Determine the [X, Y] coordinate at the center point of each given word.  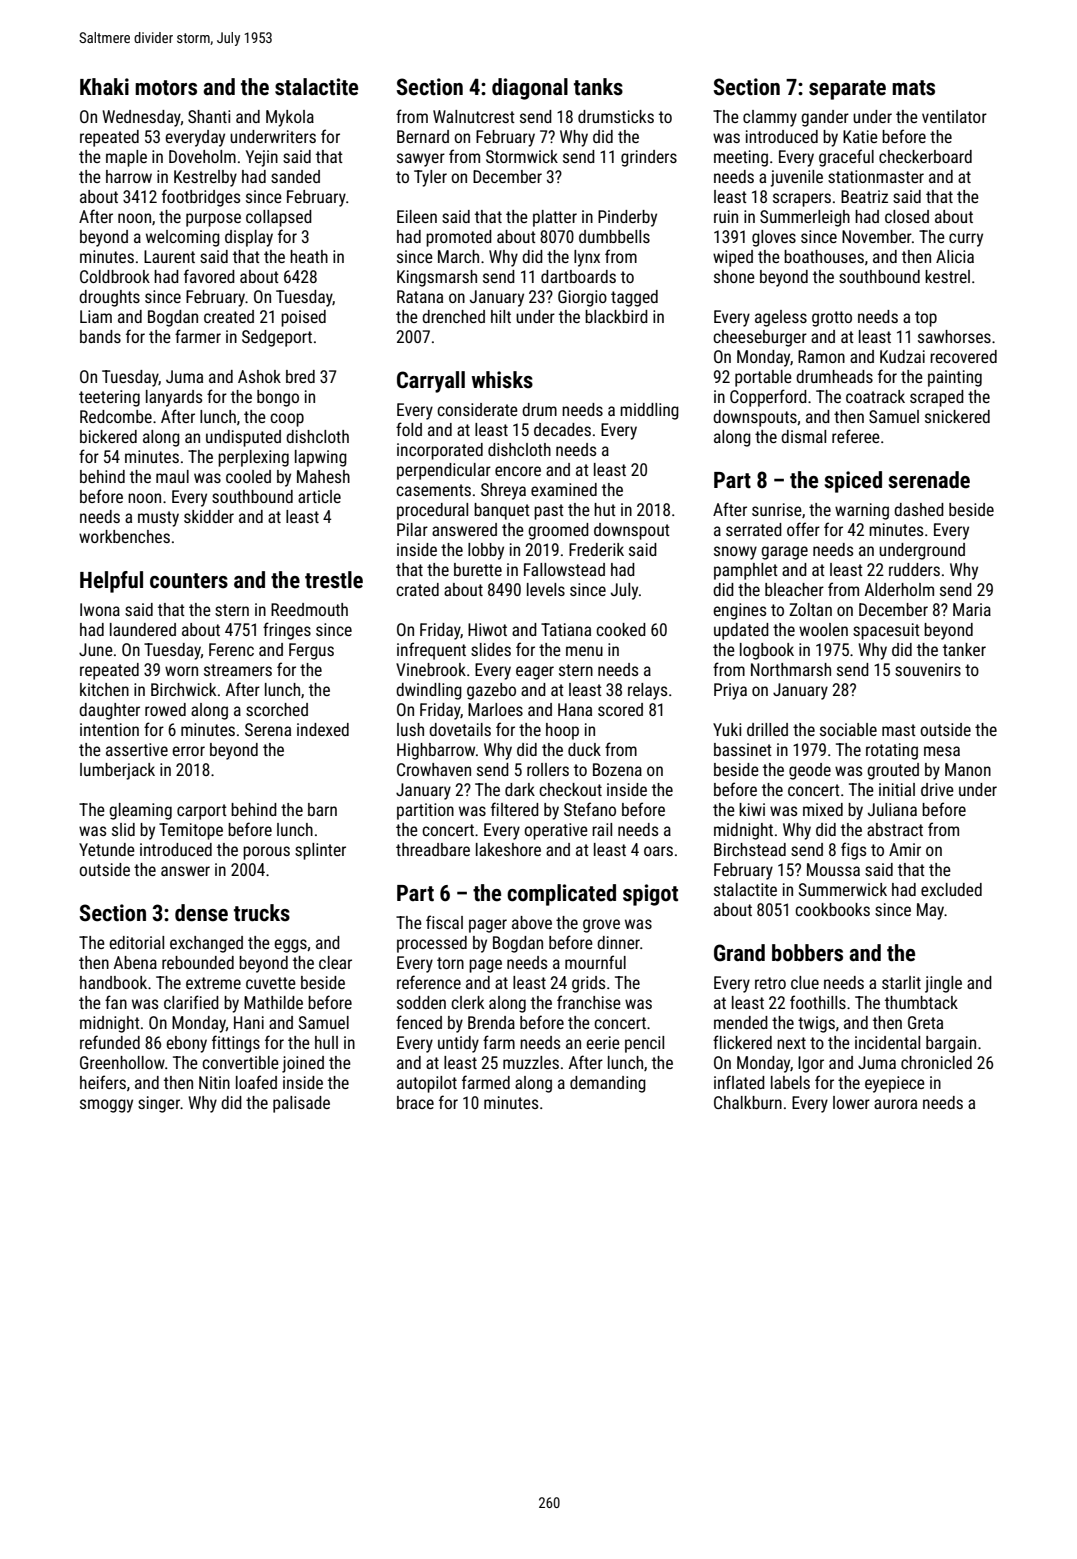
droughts [109, 298]
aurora [895, 1104]
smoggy [106, 1106]
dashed [919, 509]
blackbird [616, 316]
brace [415, 1102]
